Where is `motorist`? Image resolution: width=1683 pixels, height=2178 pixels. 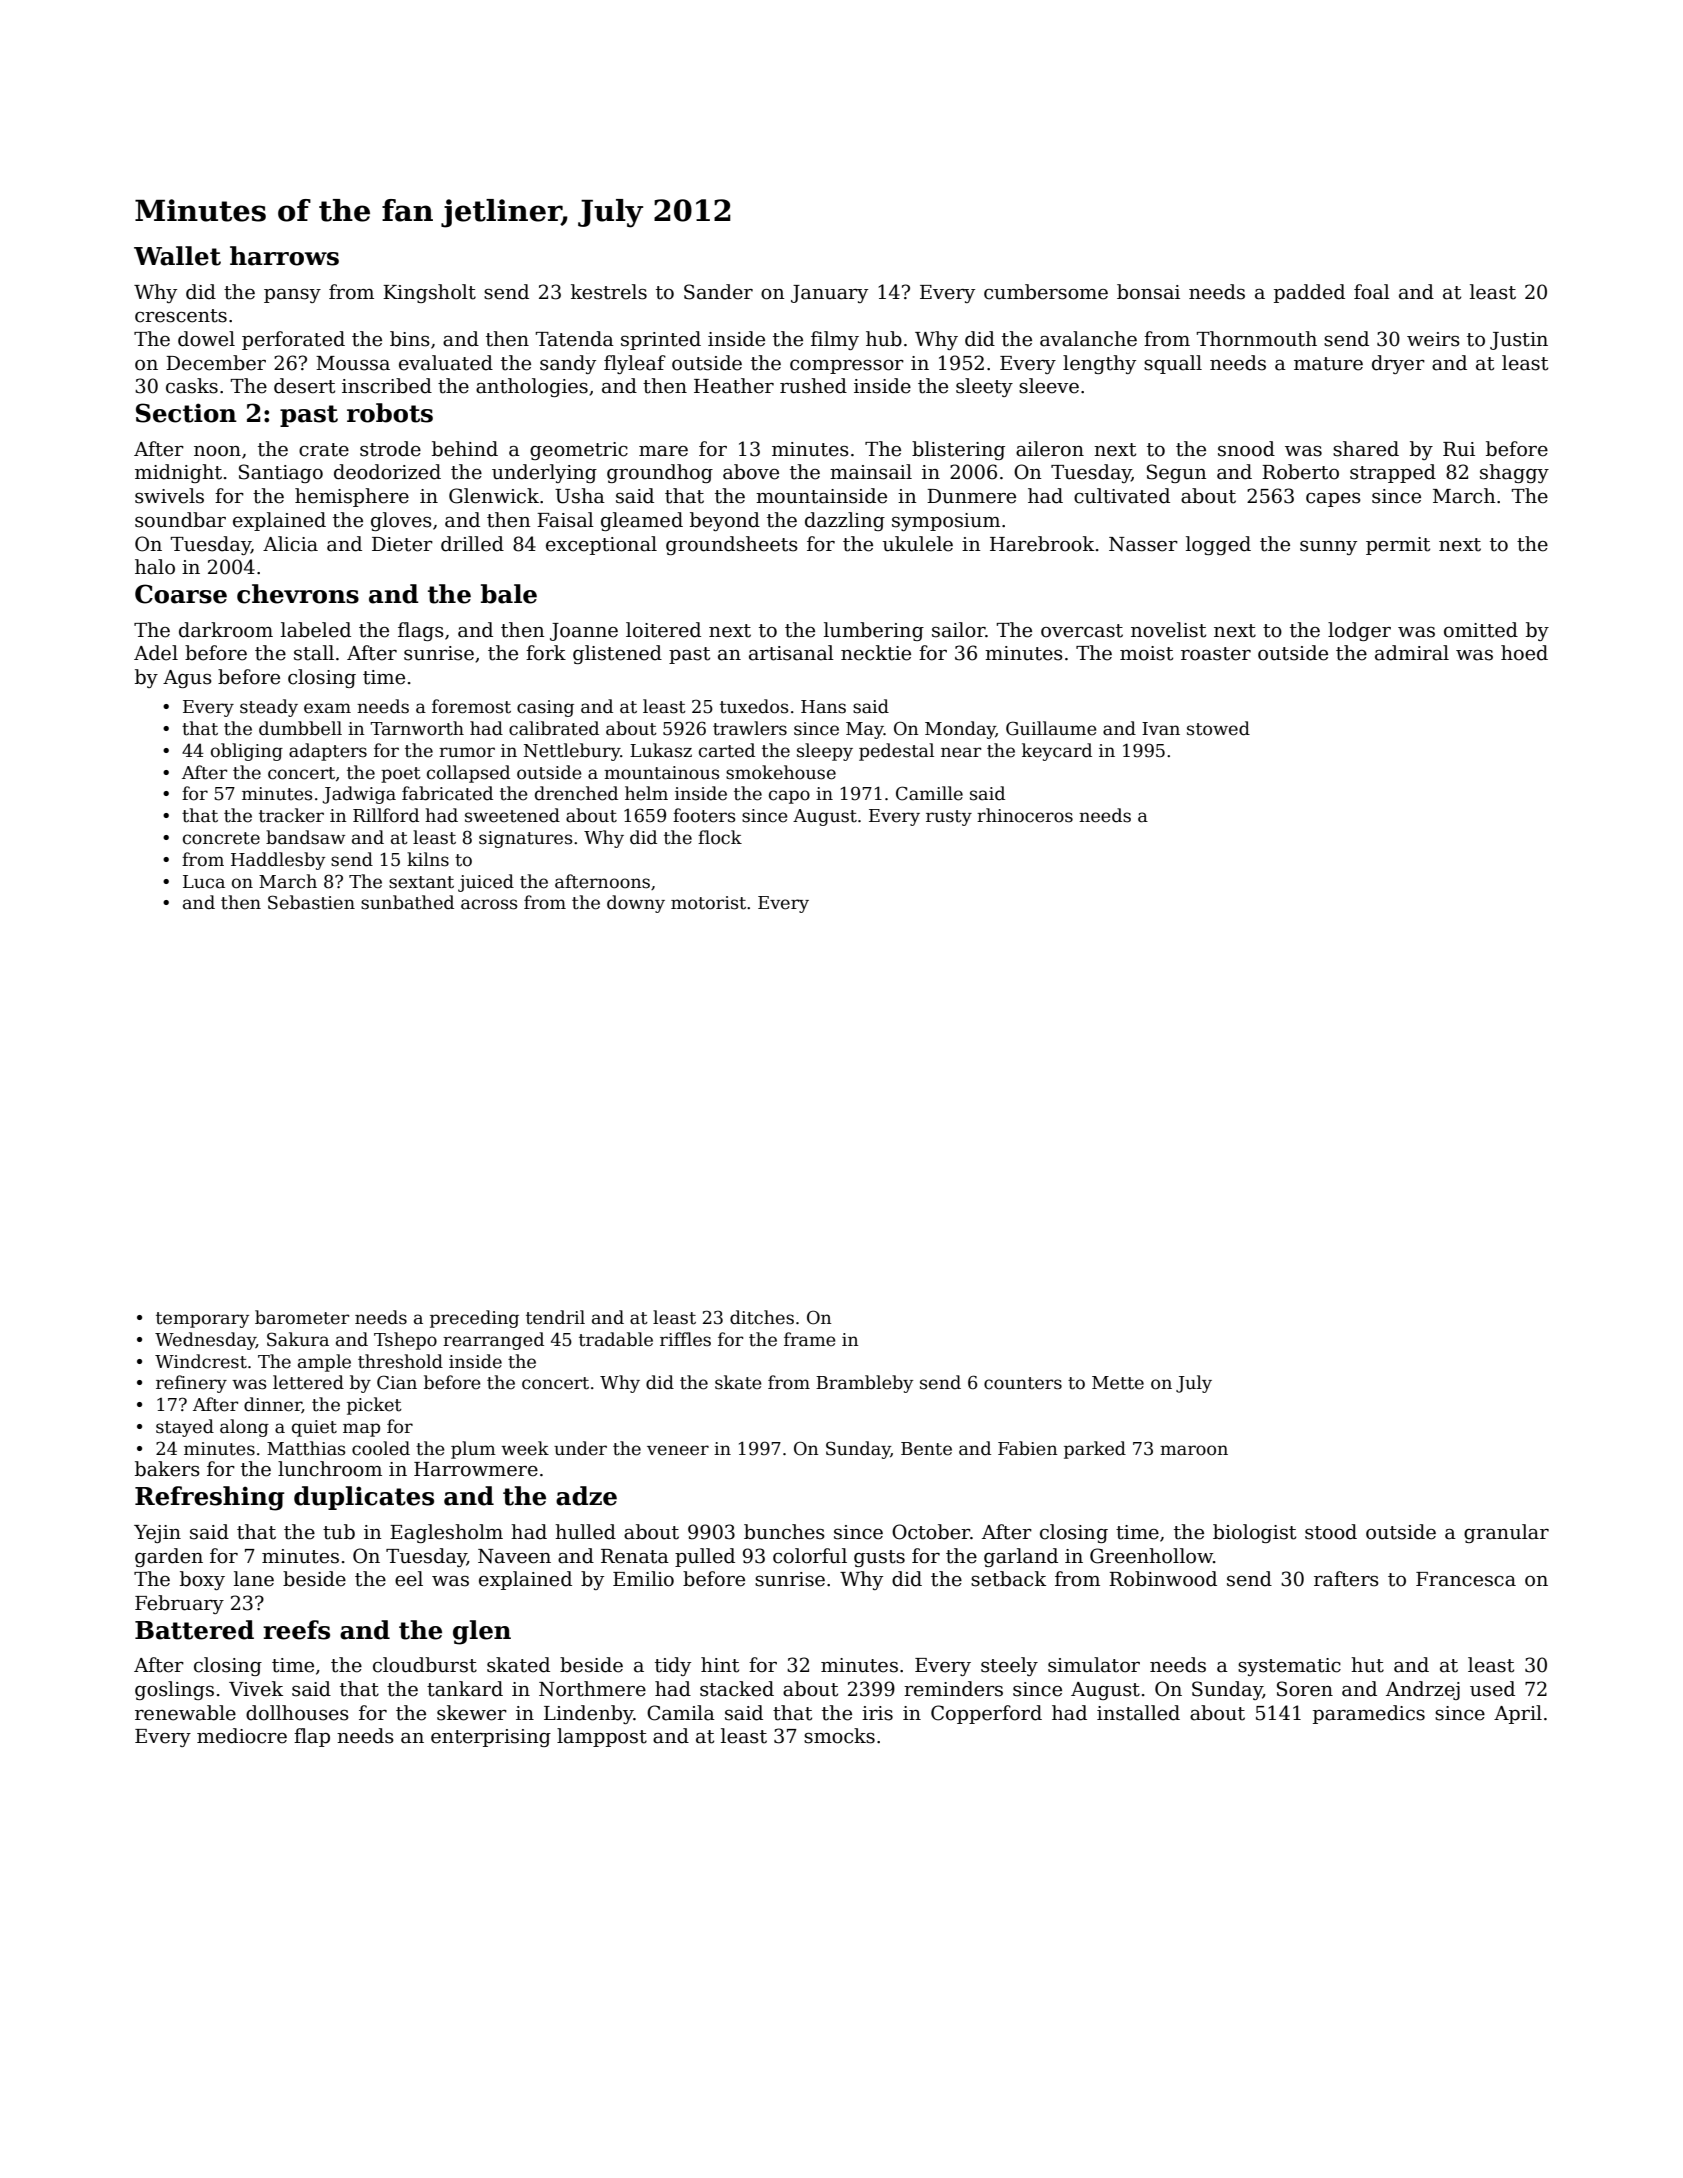 motorist is located at coordinates (708, 903).
